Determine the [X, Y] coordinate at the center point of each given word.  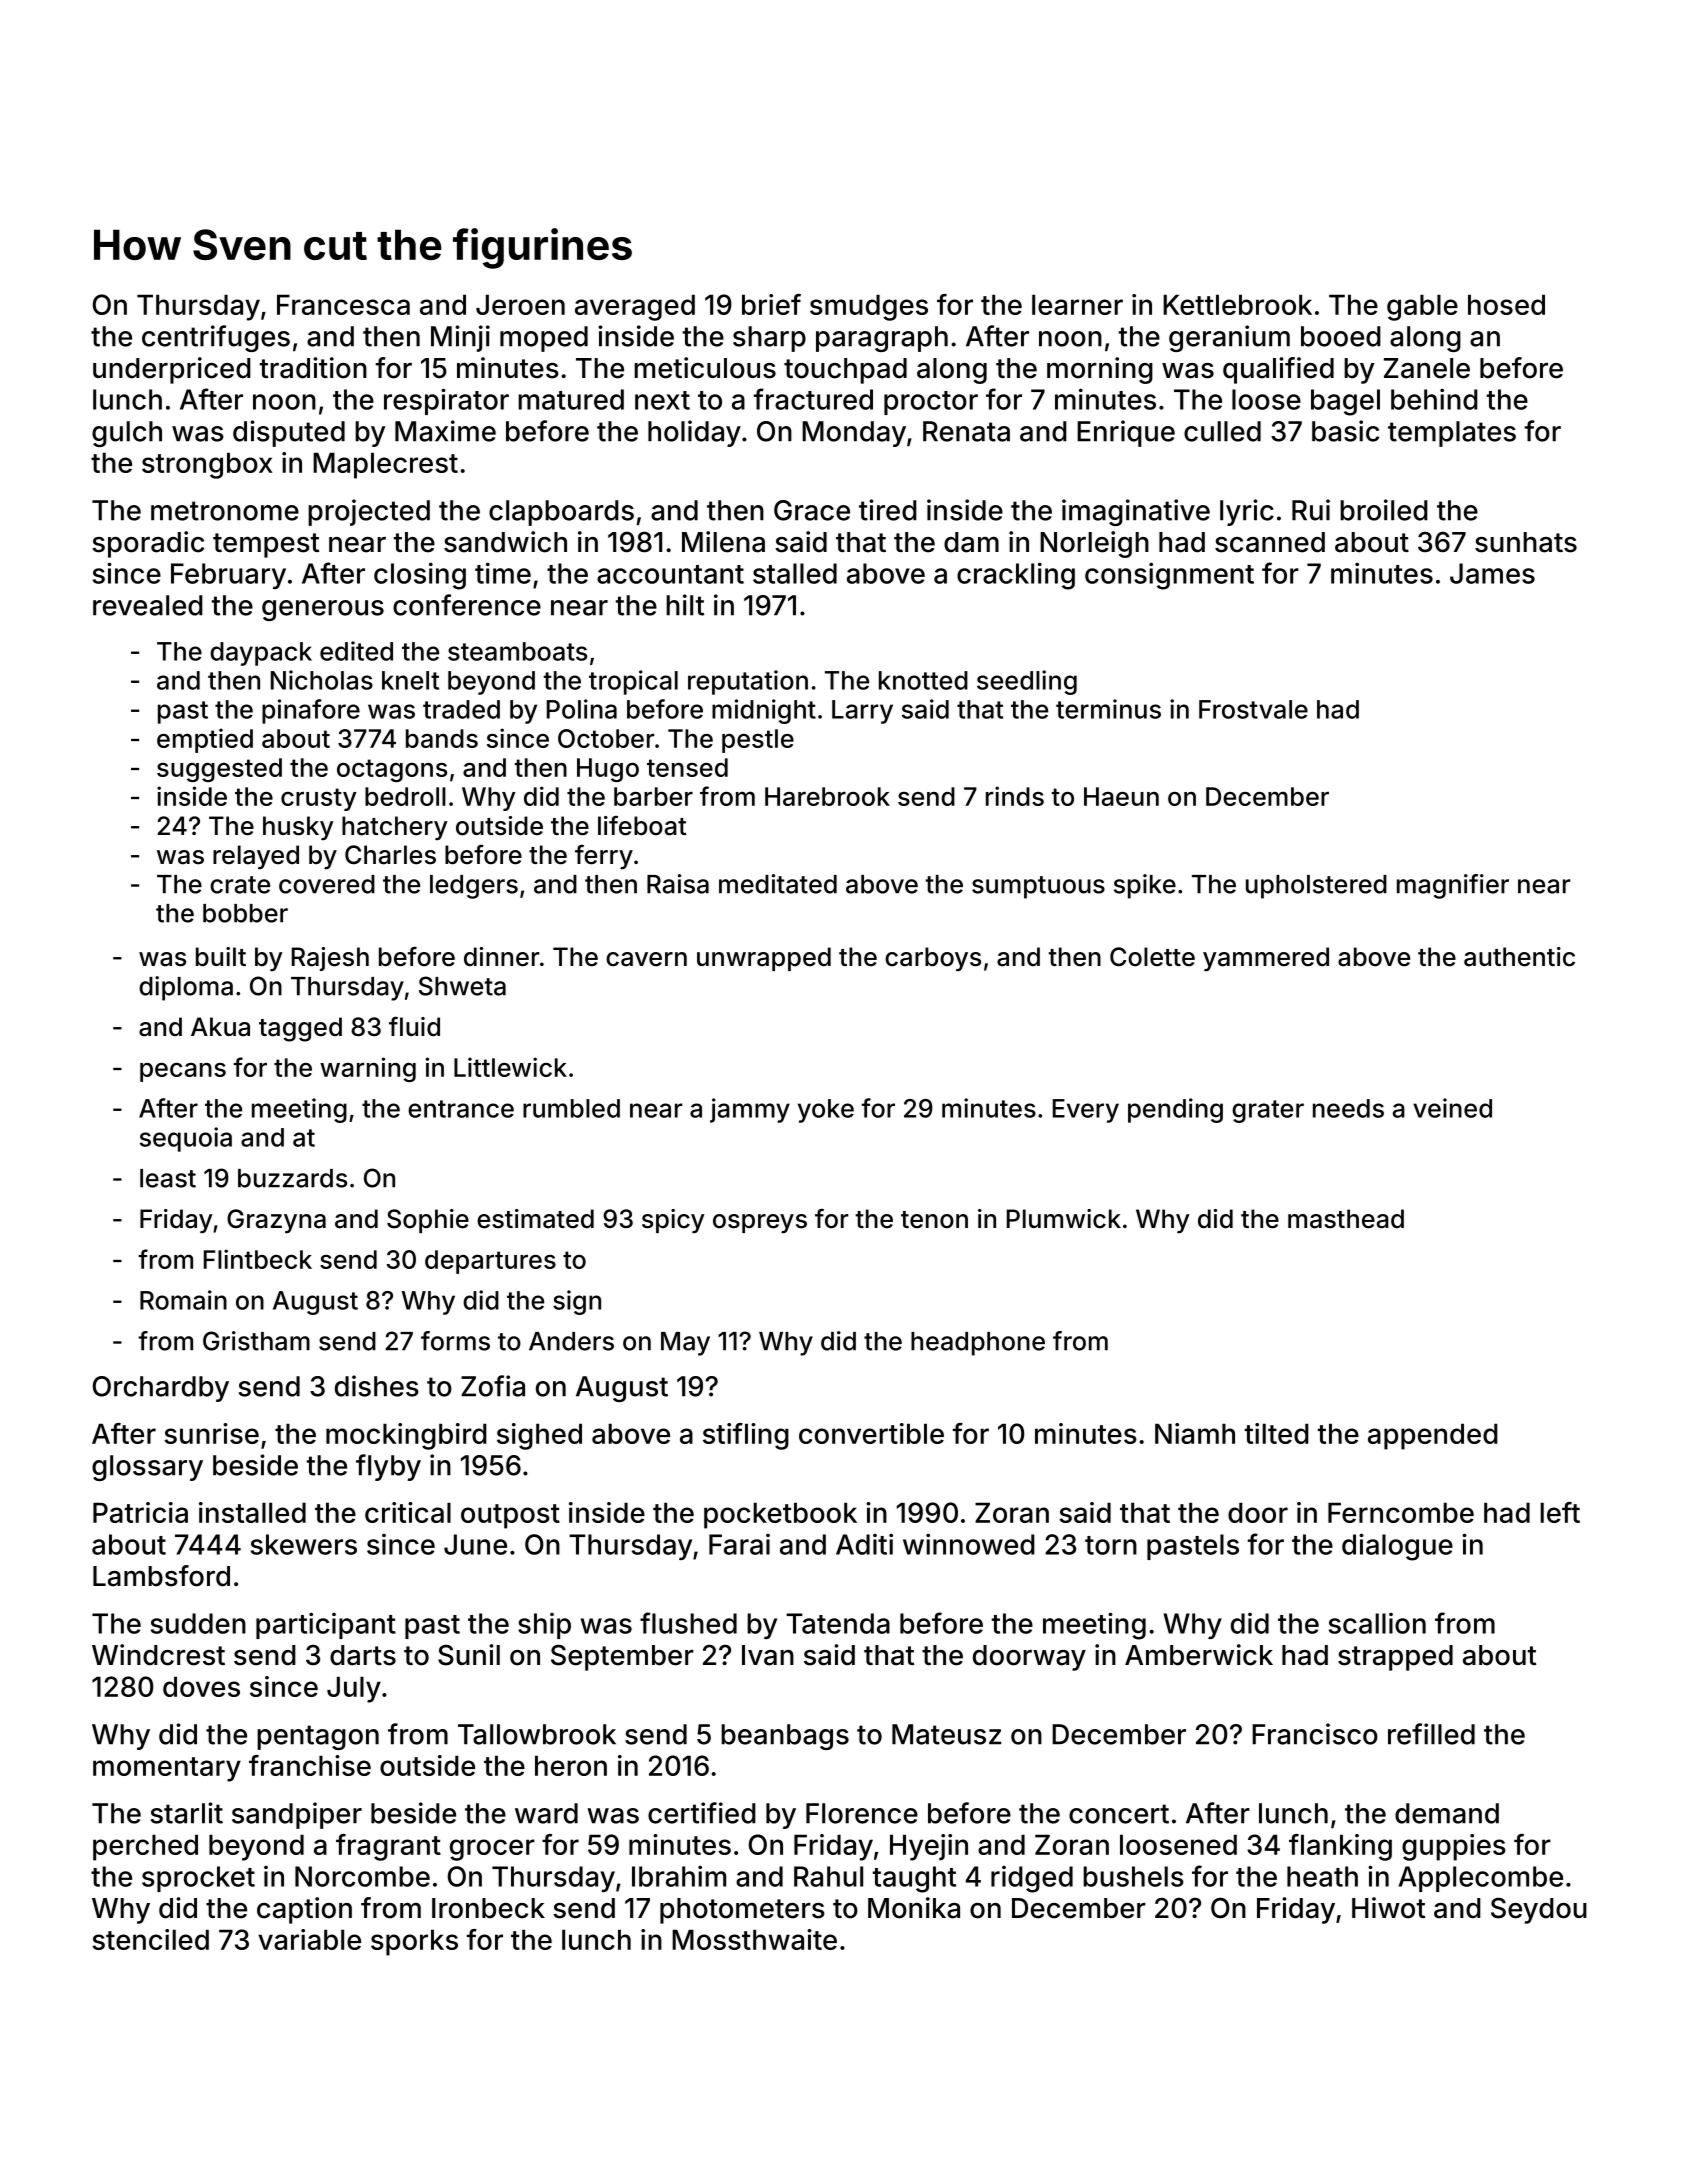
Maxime [445, 431]
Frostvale [1253, 709]
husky [298, 828]
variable [309, 1939]
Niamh [1195, 1433]
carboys [933, 959]
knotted [923, 680]
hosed [1506, 304]
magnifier [1453, 886]
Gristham [256, 1341]
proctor [931, 403]
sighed [539, 1436]
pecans [183, 1072]
